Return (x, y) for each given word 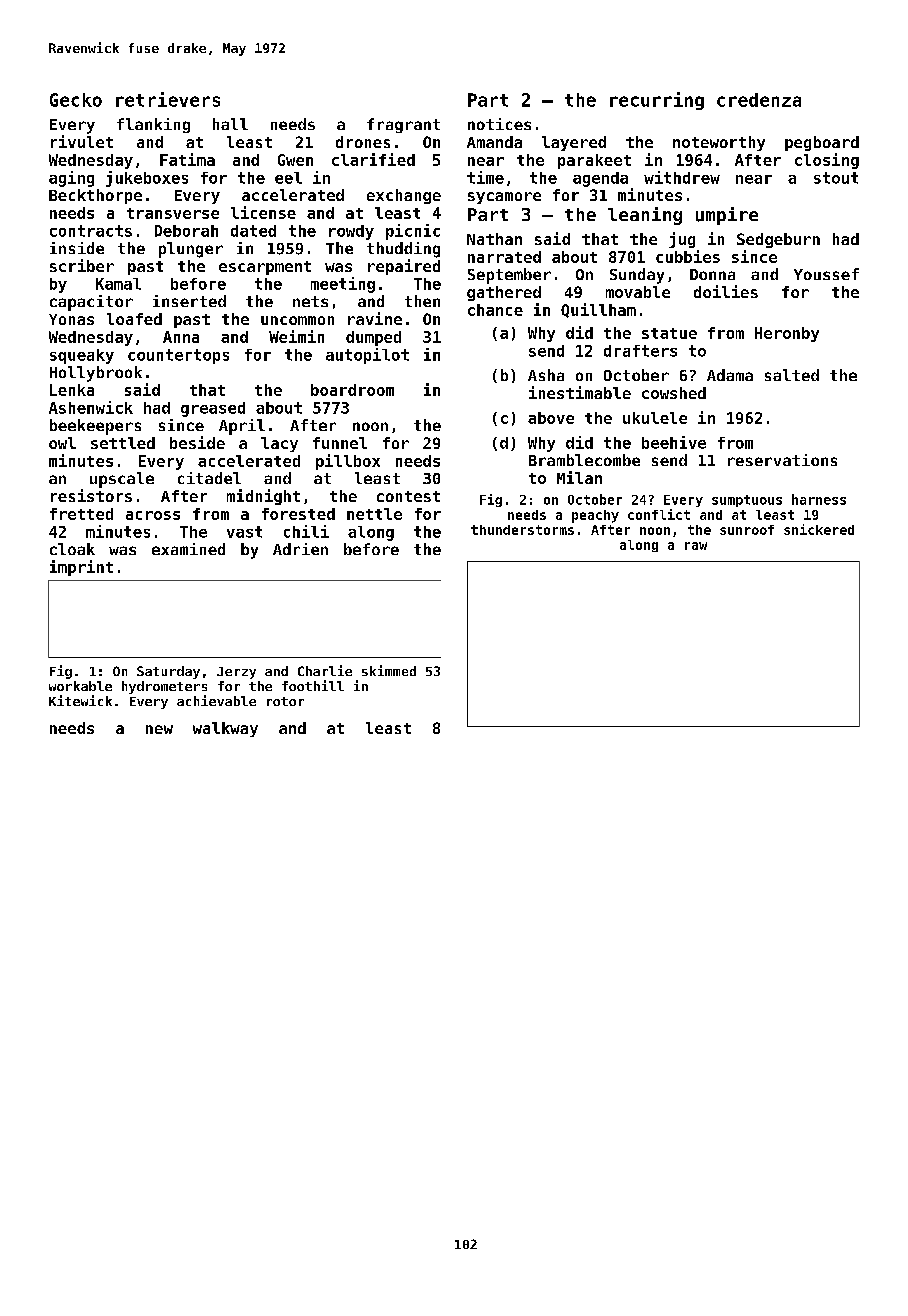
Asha (546, 375)
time (485, 177)
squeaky (82, 356)
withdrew (682, 177)
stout (836, 178)
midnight (263, 497)
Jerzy (236, 673)
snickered (819, 529)
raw (696, 546)
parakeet (594, 161)
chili (306, 531)
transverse (173, 213)
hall (230, 124)
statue (669, 333)
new (159, 729)
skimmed (389, 670)
